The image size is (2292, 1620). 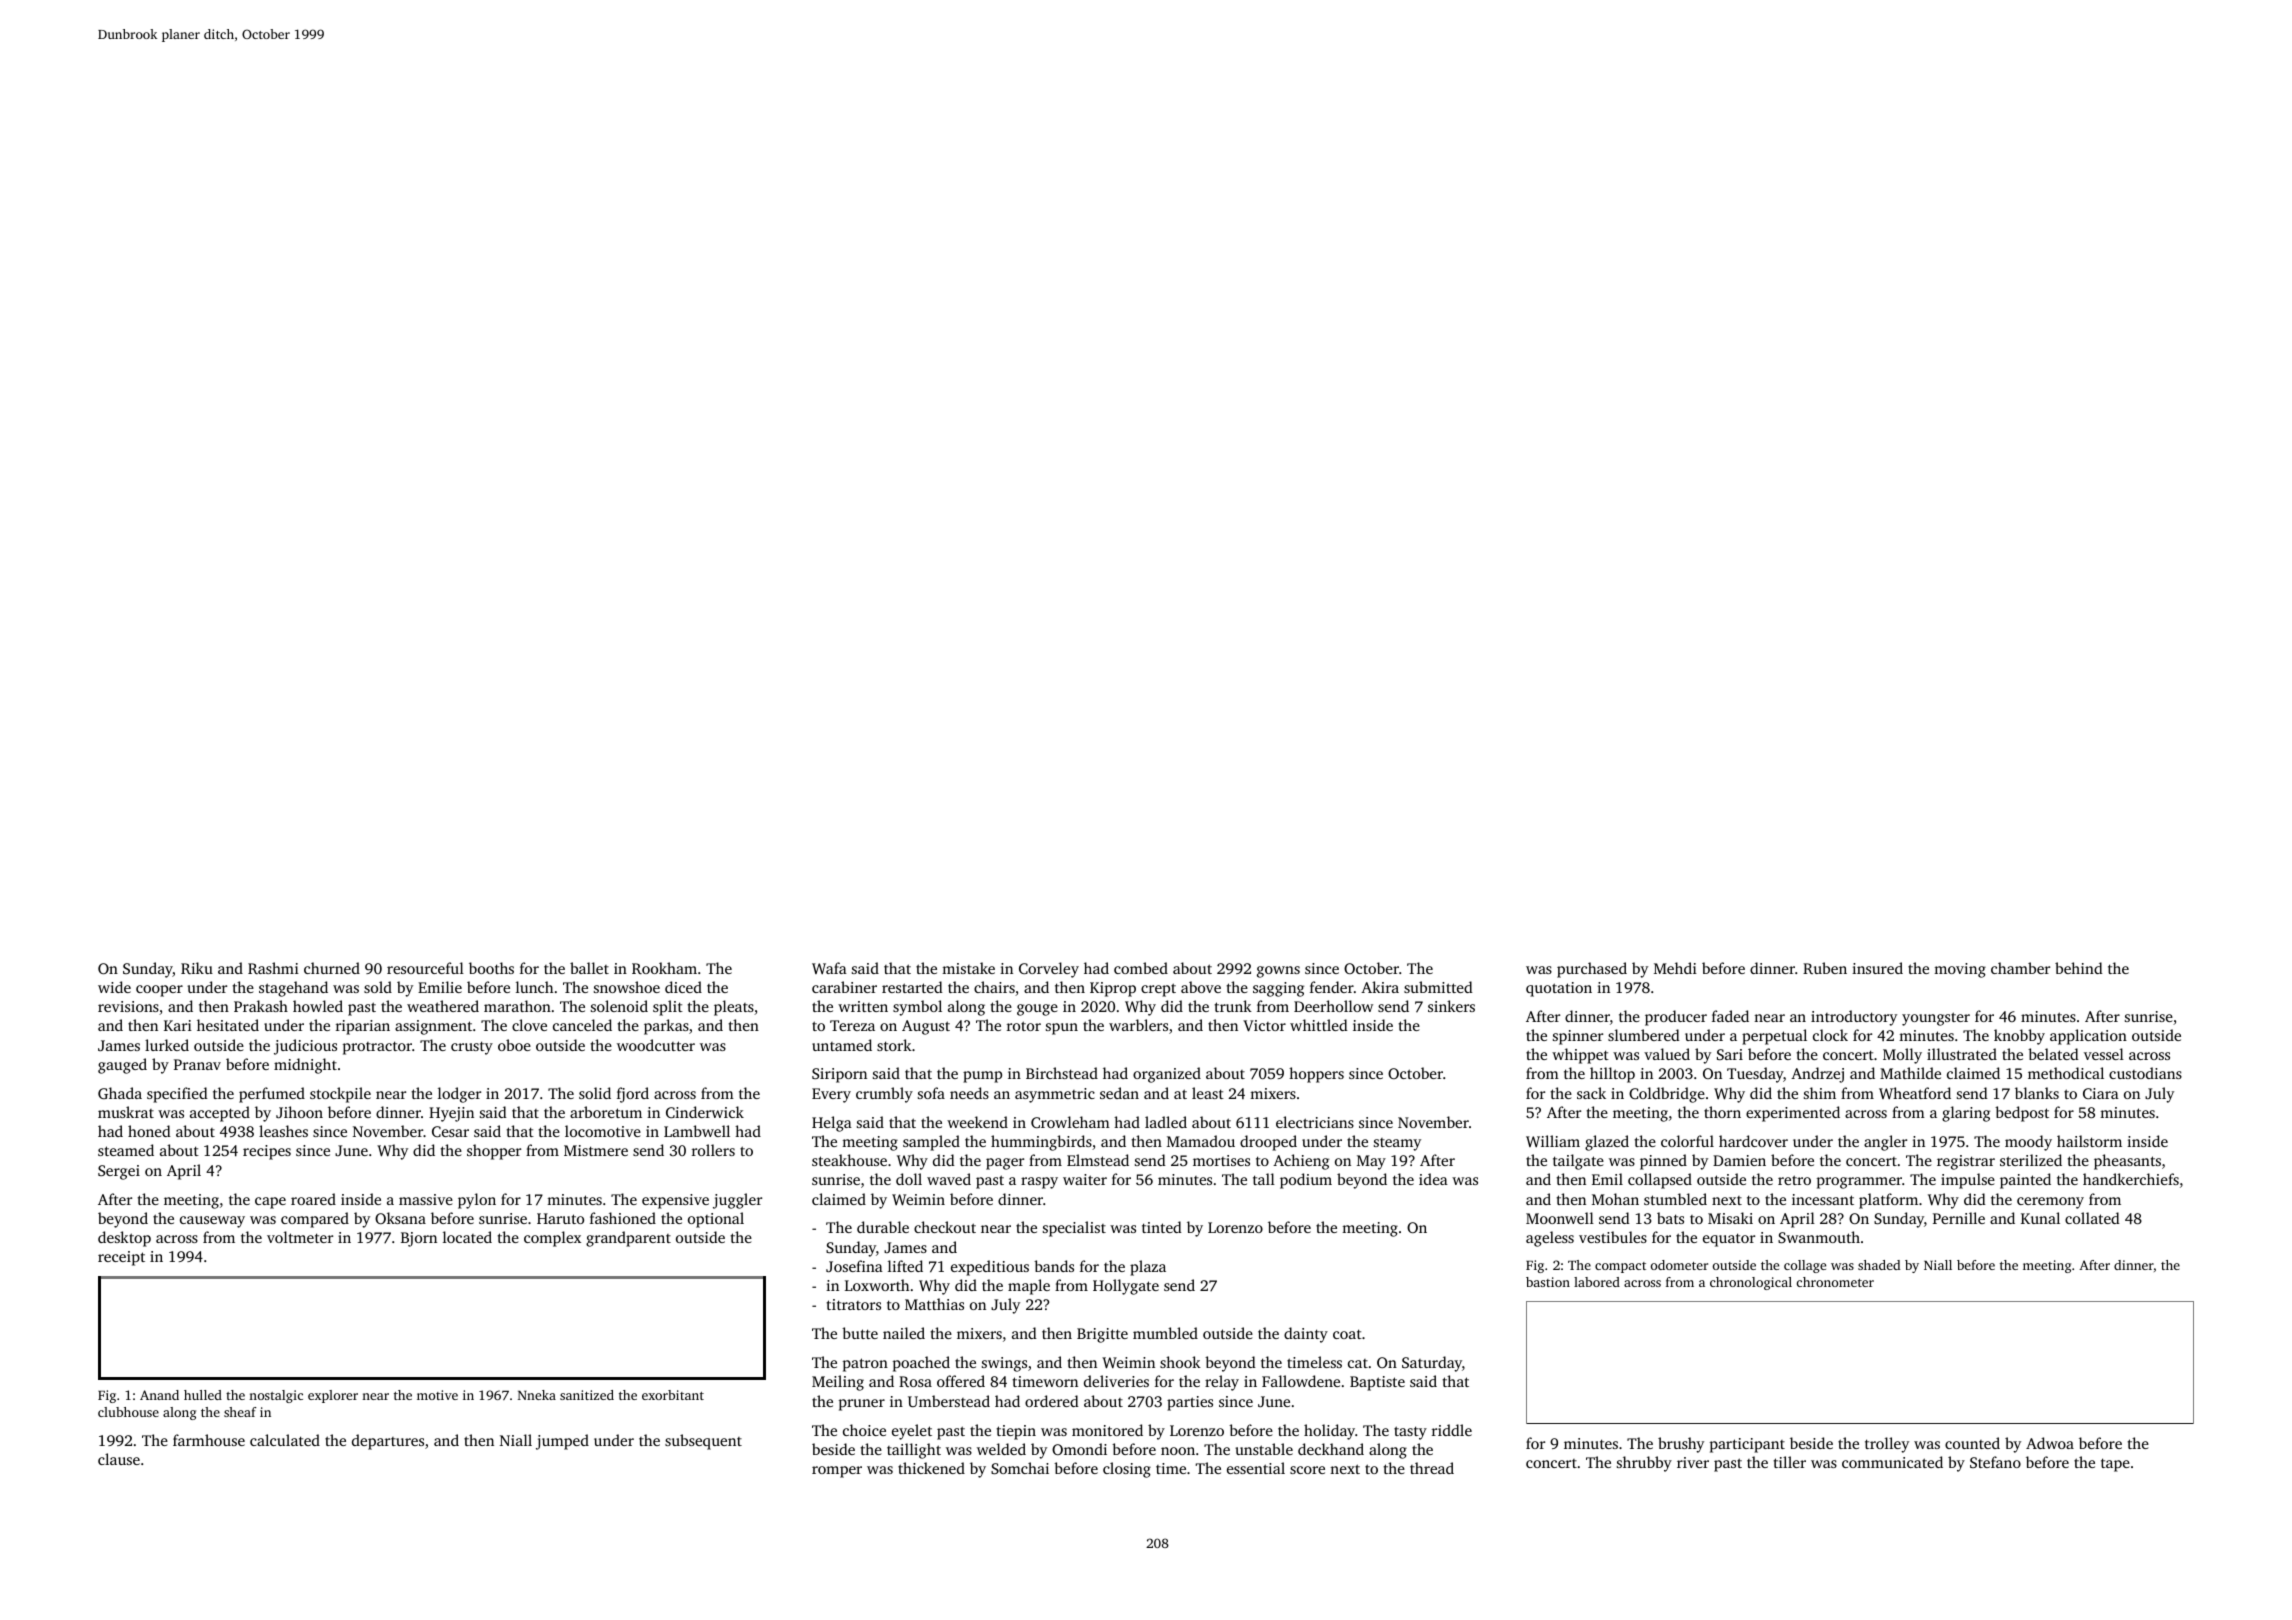 I want to click on producer, so click(x=1676, y=1018).
